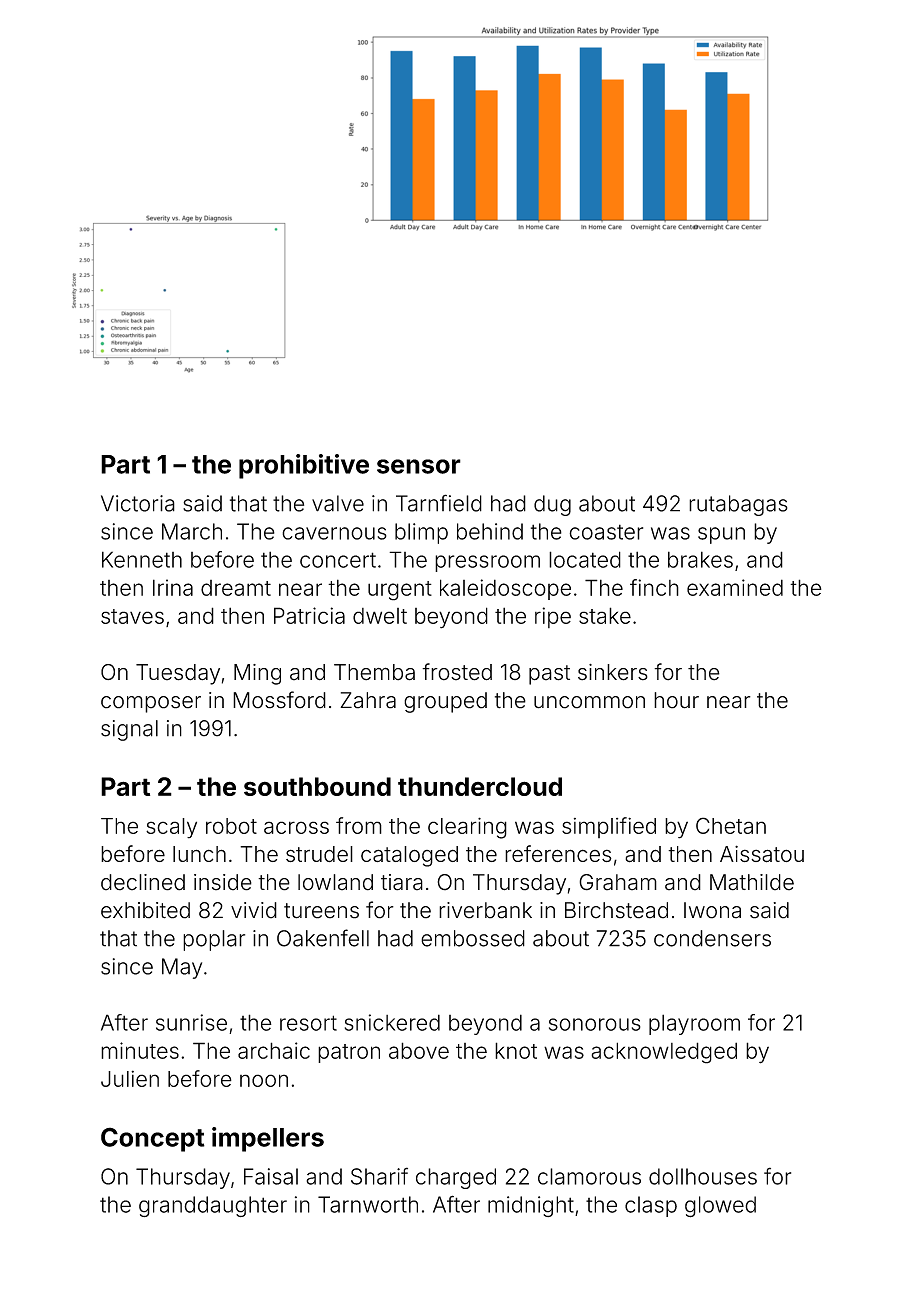 This document has height=1314, width=924. What do you see at coordinates (609, 827) in the document?
I see `simplified` at bounding box center [609, 827].
